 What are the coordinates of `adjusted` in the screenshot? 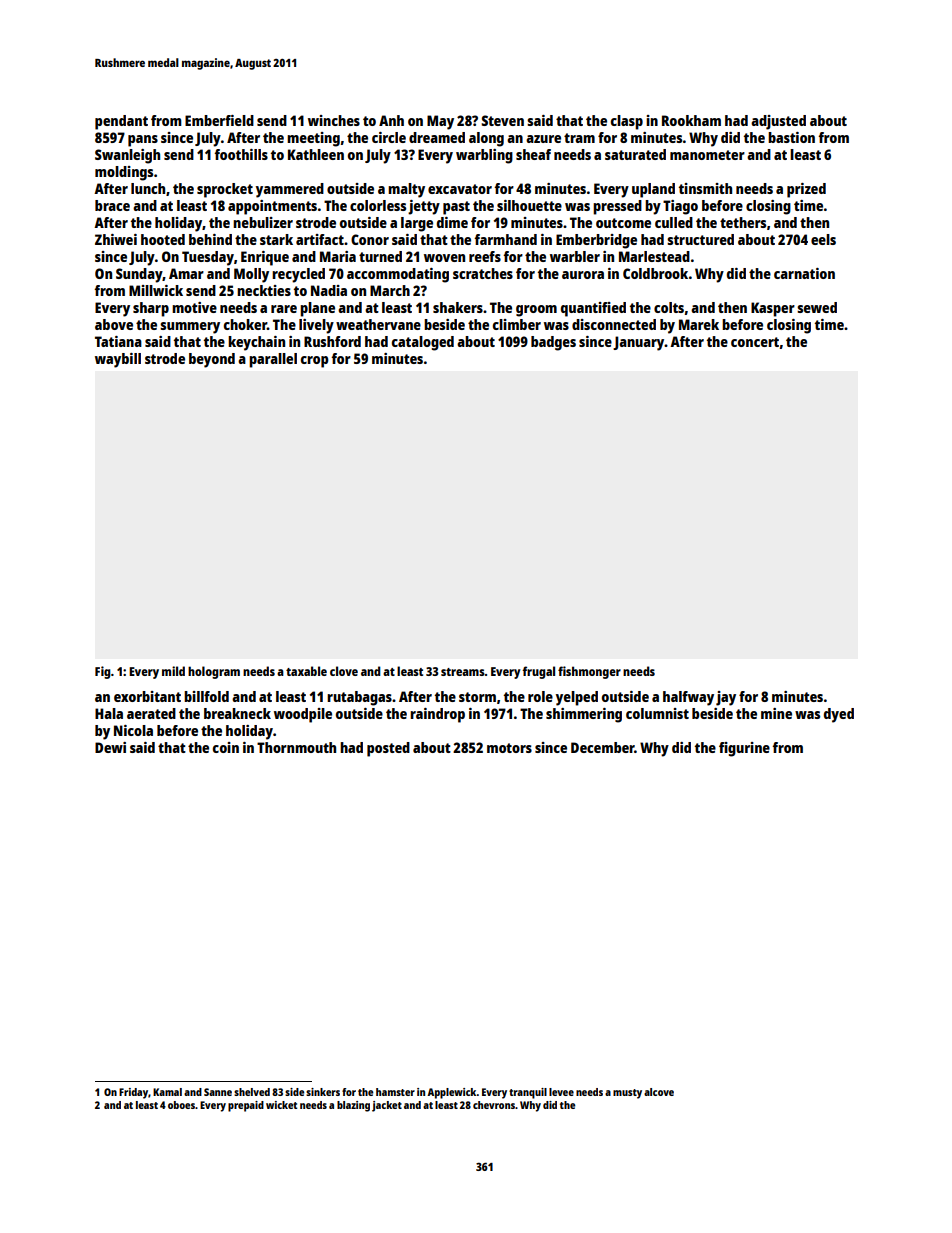 It's located at (778, 122).
